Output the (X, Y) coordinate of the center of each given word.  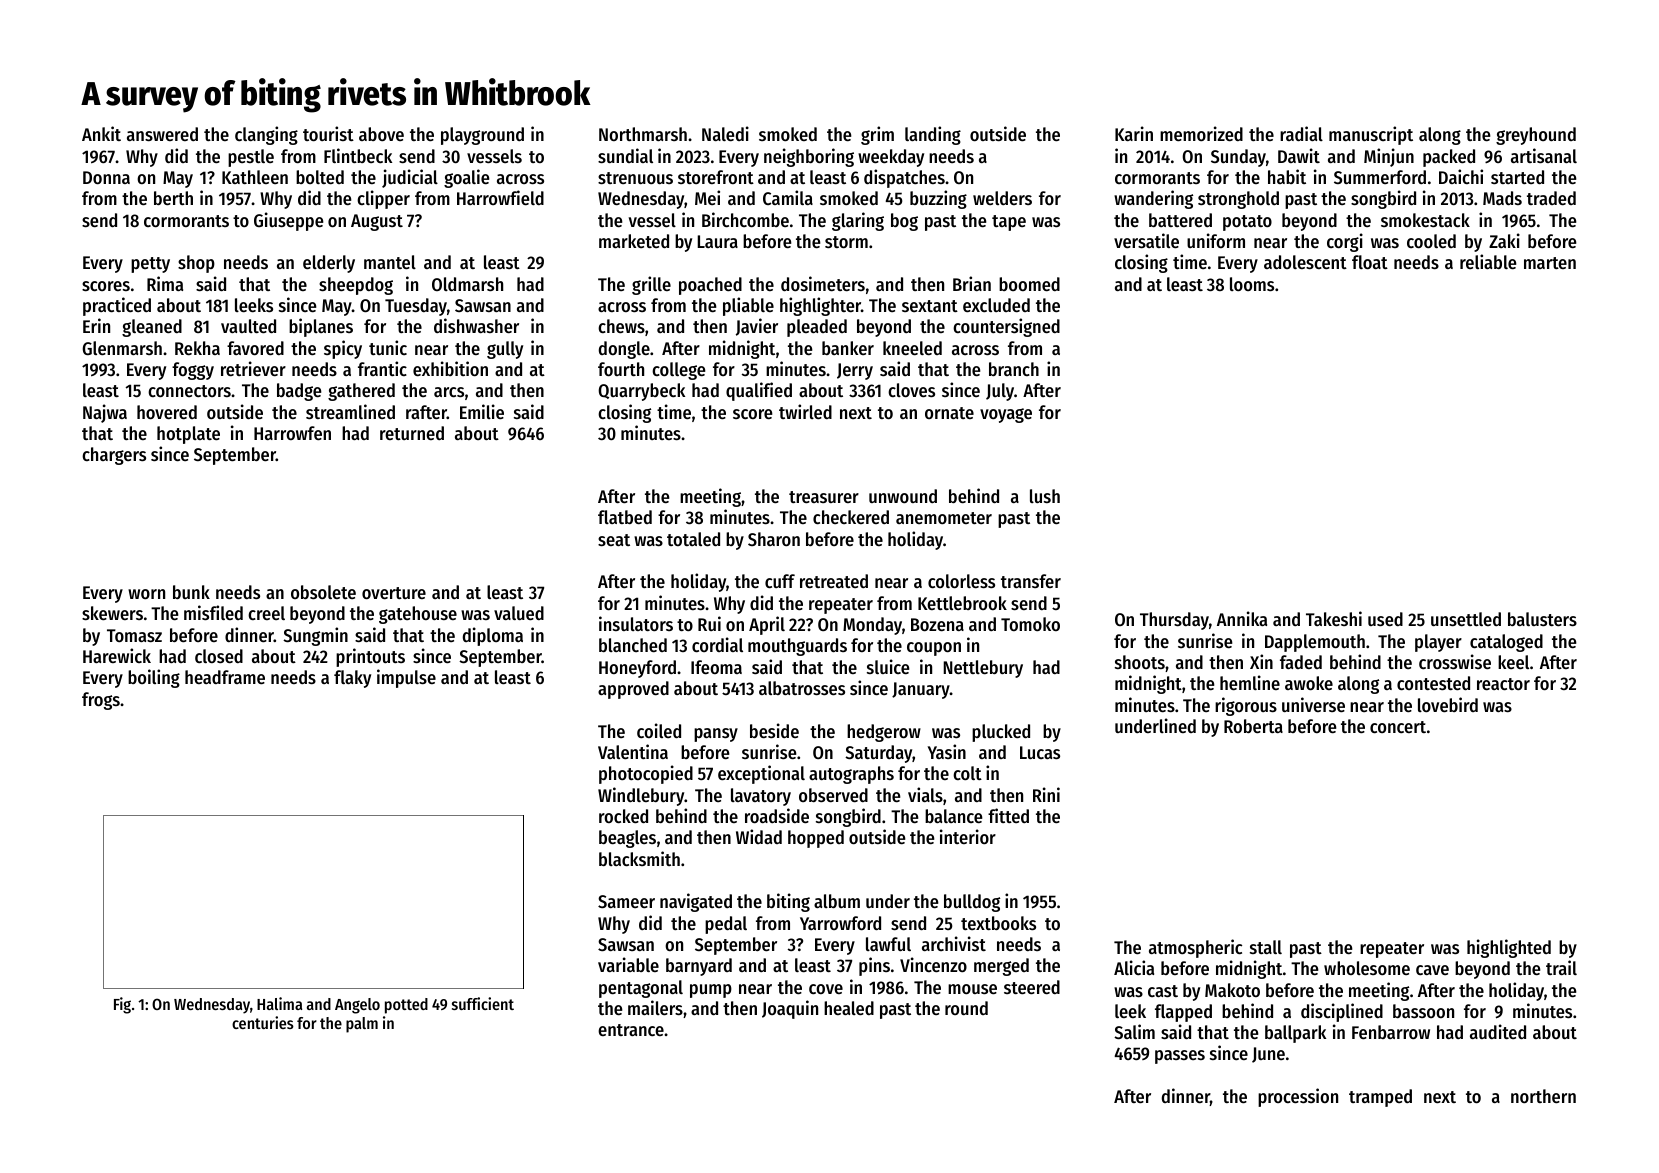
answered (162, 134)
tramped (1380, 1098)
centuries (263, 1022)
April (767, 625)
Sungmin (315, 636)
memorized (1201, 133)
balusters (1542, 619)
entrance (631, 1030)
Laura (717, 241)
